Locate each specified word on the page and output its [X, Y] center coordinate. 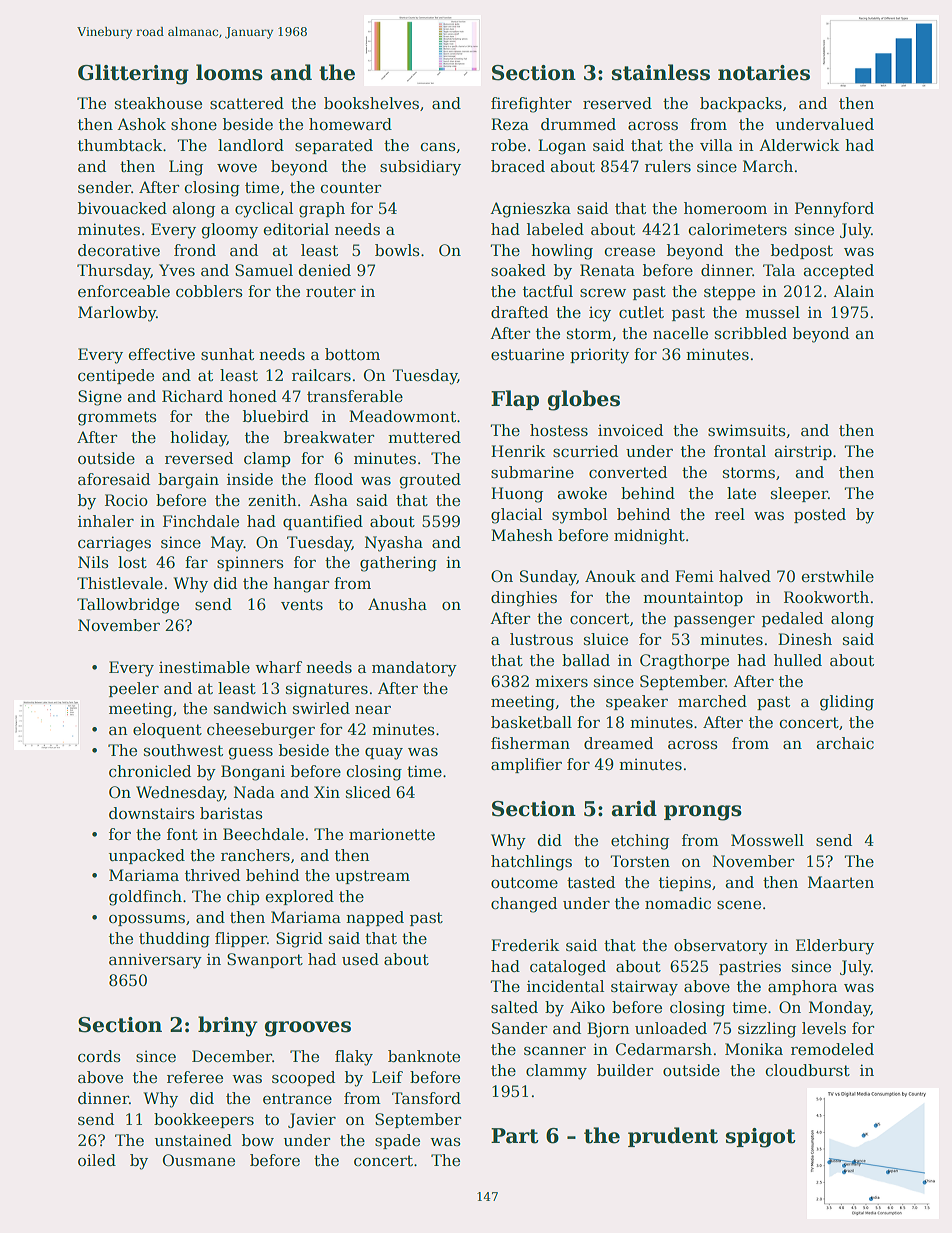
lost [132, 562]
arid [634, 808]
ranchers [255, 855]
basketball [531, 722]
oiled [97, 1160]
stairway [644, 988]
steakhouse [158, 103]
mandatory [414, 669]
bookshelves [371, 103]
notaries [764, 73]
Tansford [426, 1098]
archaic [845, 743]
